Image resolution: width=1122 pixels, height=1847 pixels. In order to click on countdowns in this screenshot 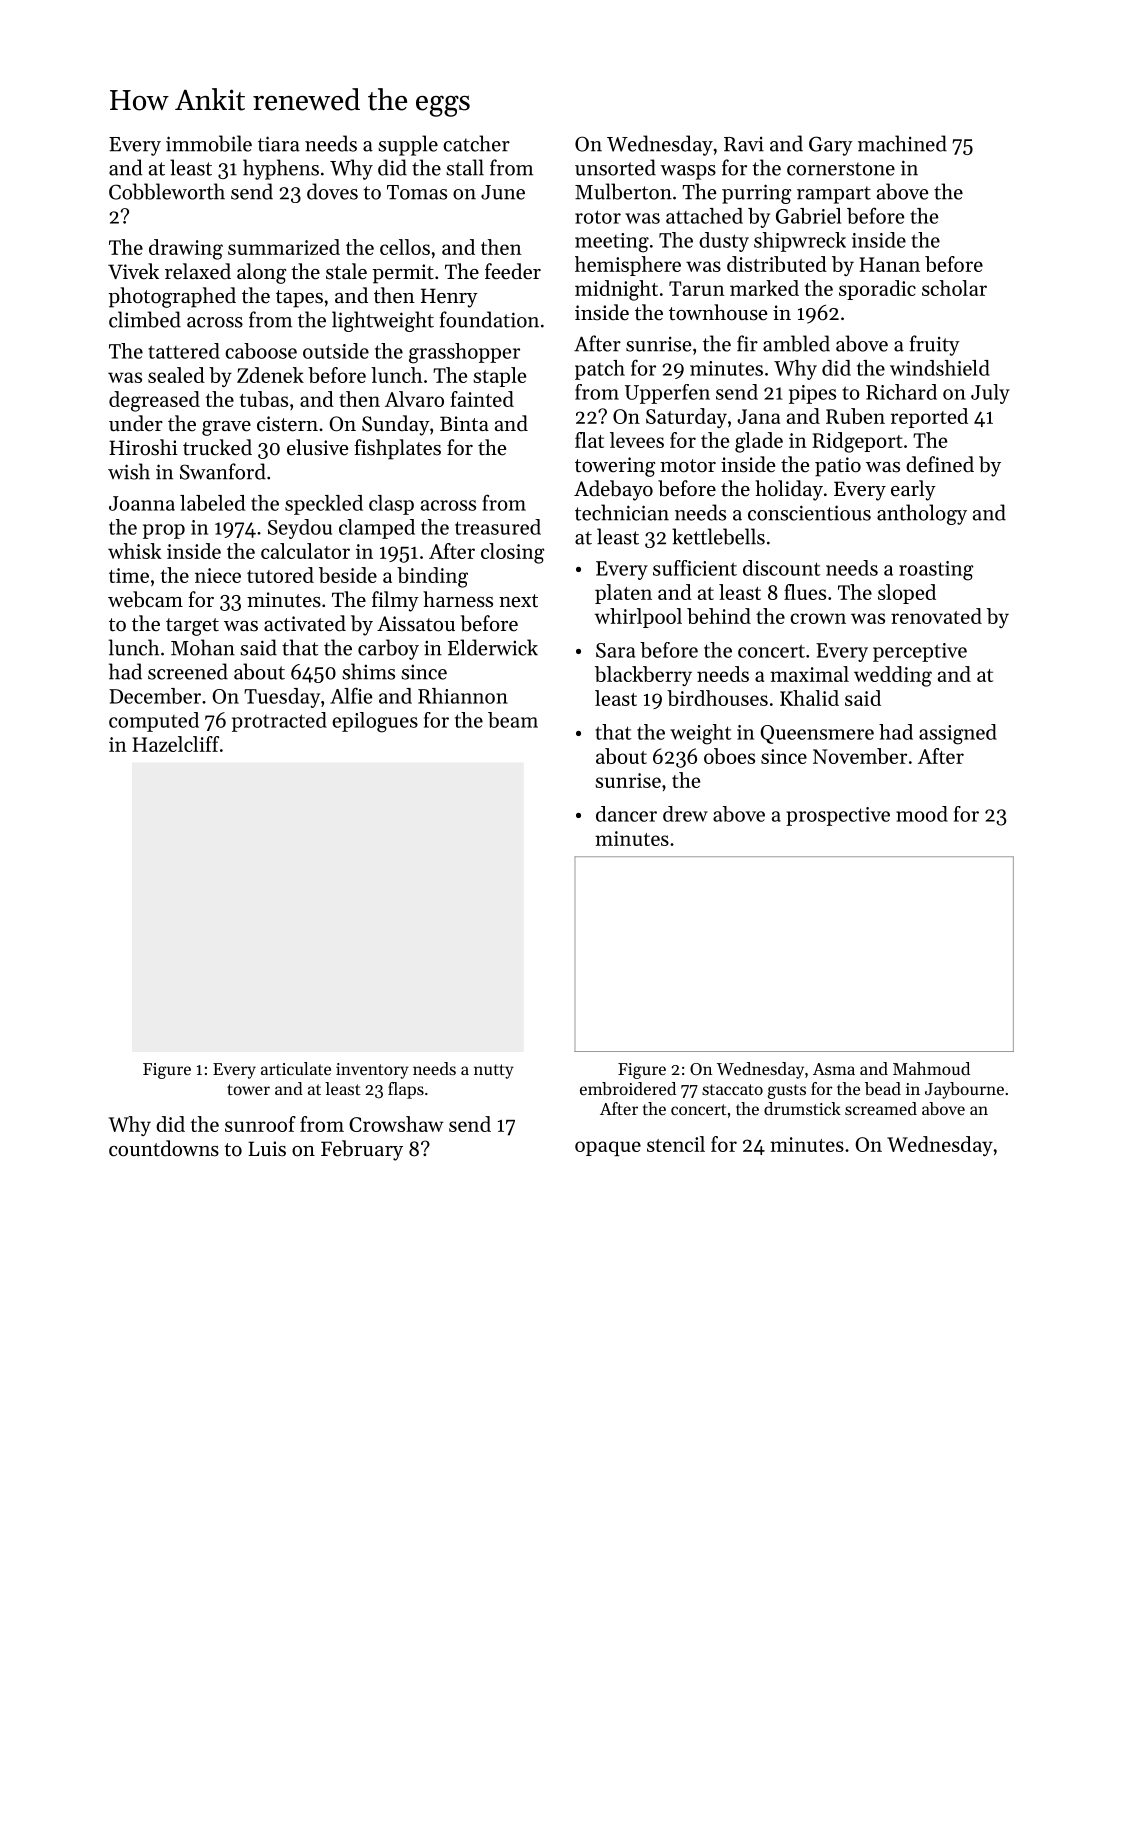, I will do `click(164, 1148)`.
